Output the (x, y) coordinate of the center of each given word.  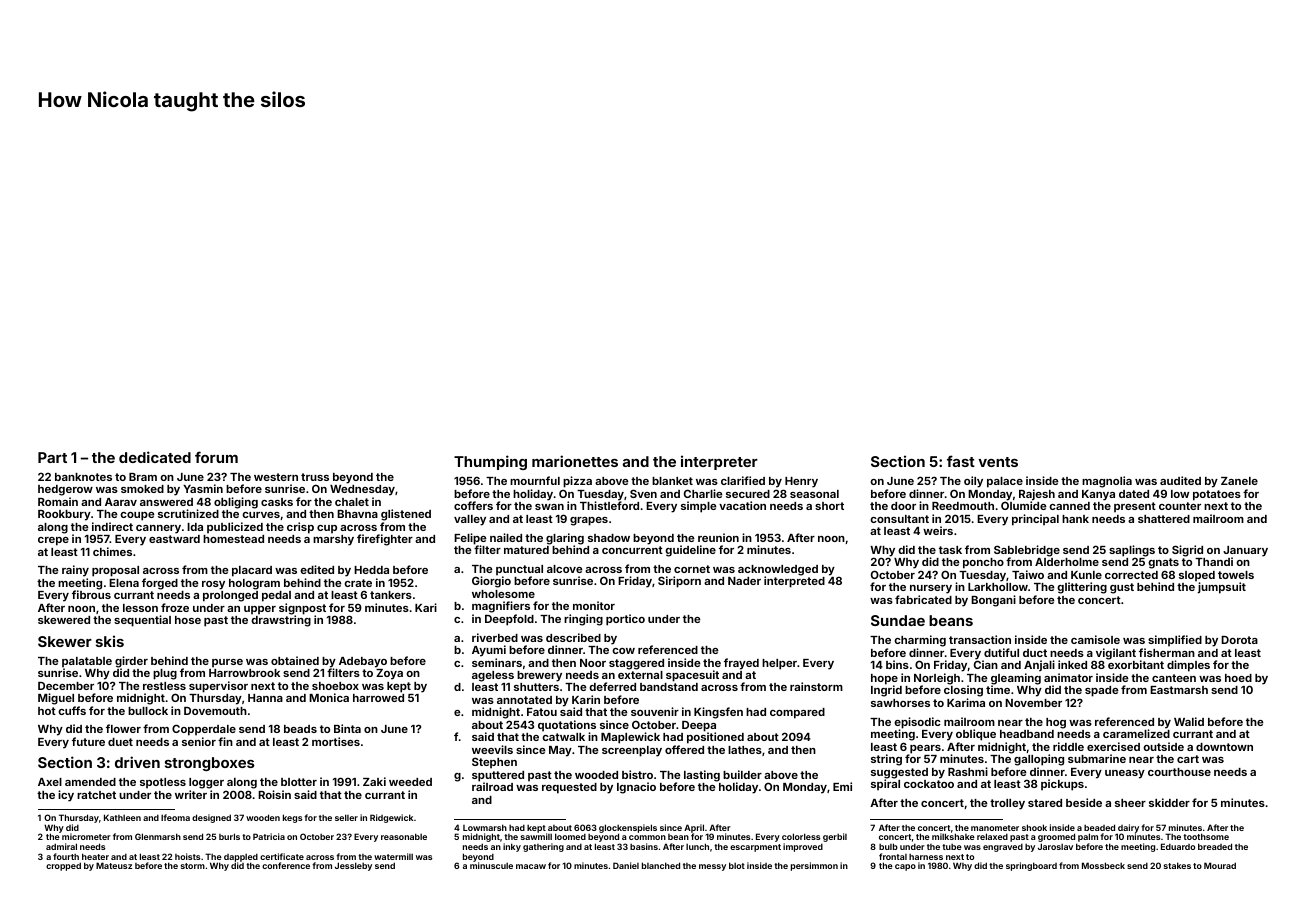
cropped (63, 866)
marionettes (575, 461)
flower (123, 728)
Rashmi (968, 771)
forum (216, 457)
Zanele (1239, 481)
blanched (661, 865)
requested (569, 788)
